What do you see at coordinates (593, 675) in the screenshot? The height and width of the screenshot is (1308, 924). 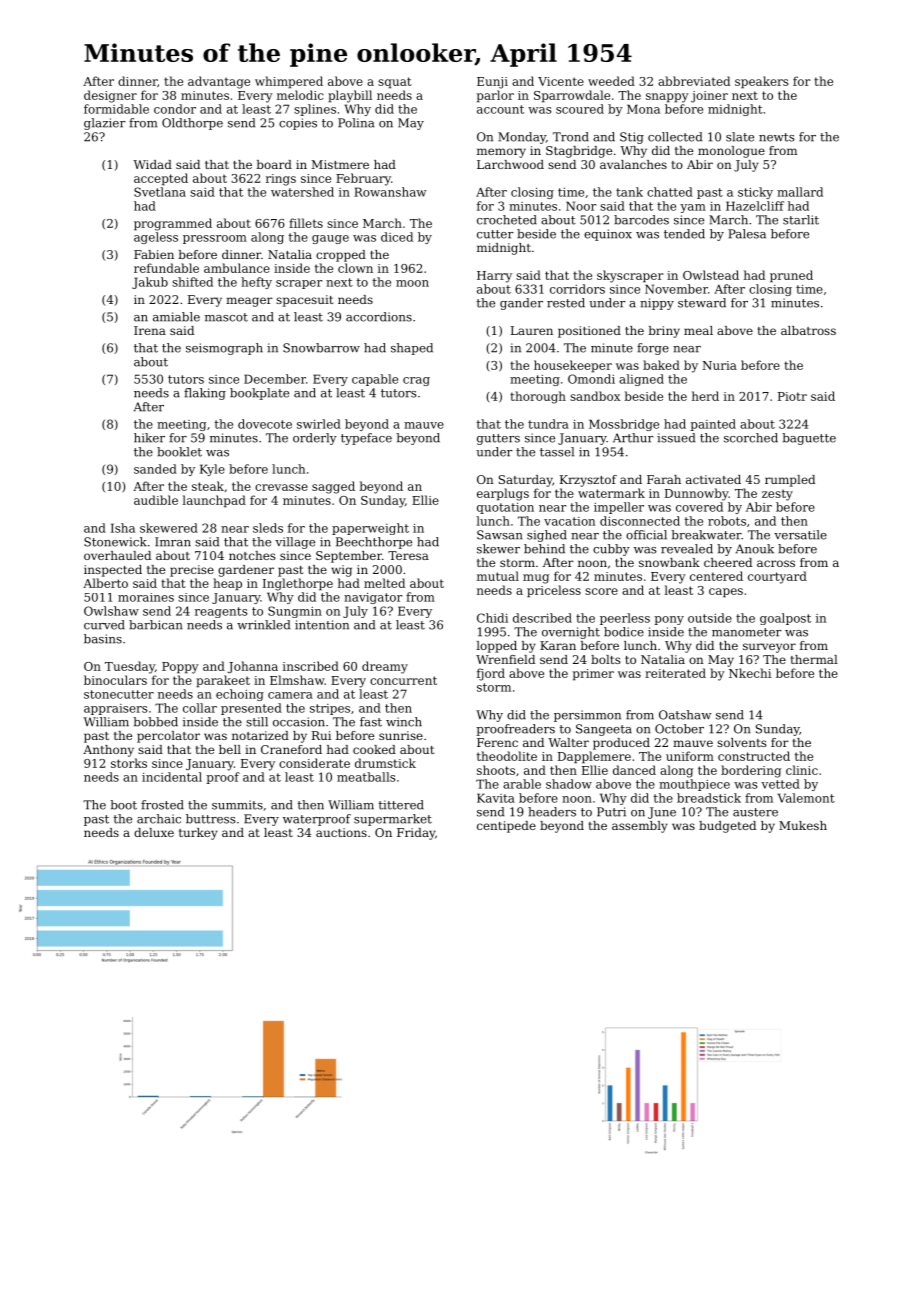 I see `primer` at bounding box center [593, 675].
